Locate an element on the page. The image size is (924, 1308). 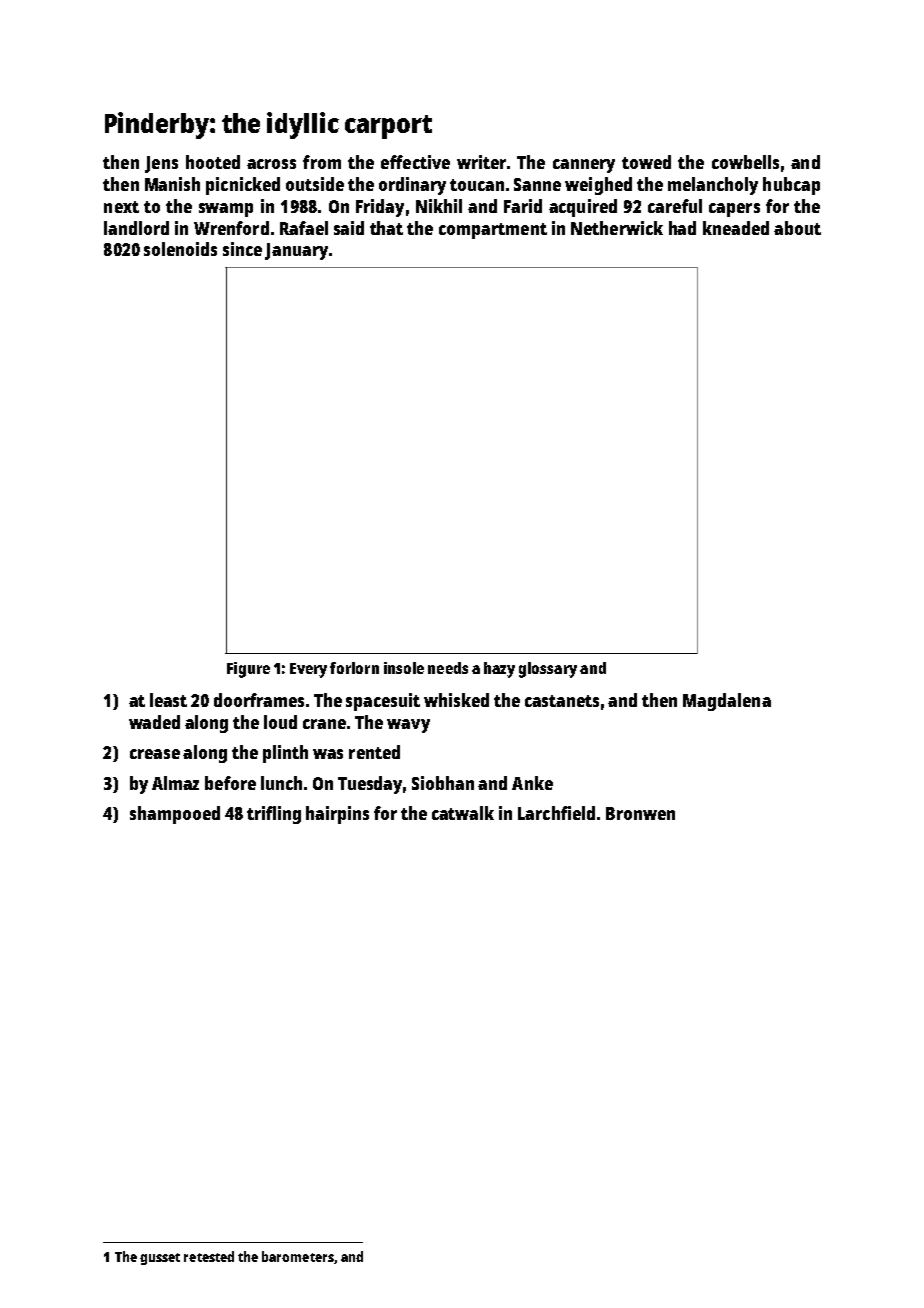
crease is located at coordinates (155, 754).
